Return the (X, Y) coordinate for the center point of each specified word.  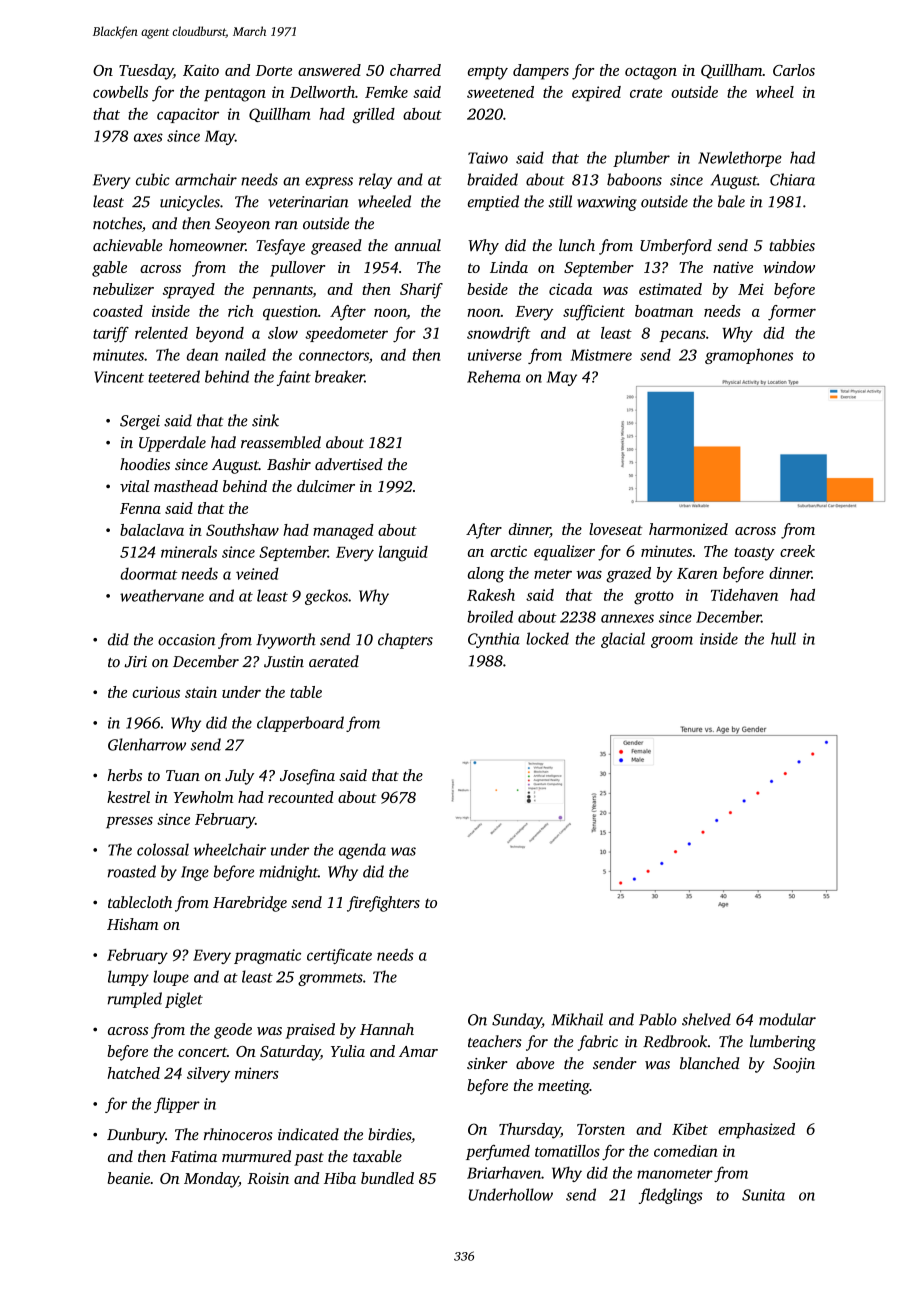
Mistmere (601, 355)
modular (787, 1019)
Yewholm (203, 797)
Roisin (268, 1178)
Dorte (273, 70)
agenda (362, 851)
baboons (634, 179)
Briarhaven (504, 1172)
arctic (508, 551)
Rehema (494, 376)
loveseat (616, 529)
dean (202, 354)
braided (492, 179)
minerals (189, 552)
